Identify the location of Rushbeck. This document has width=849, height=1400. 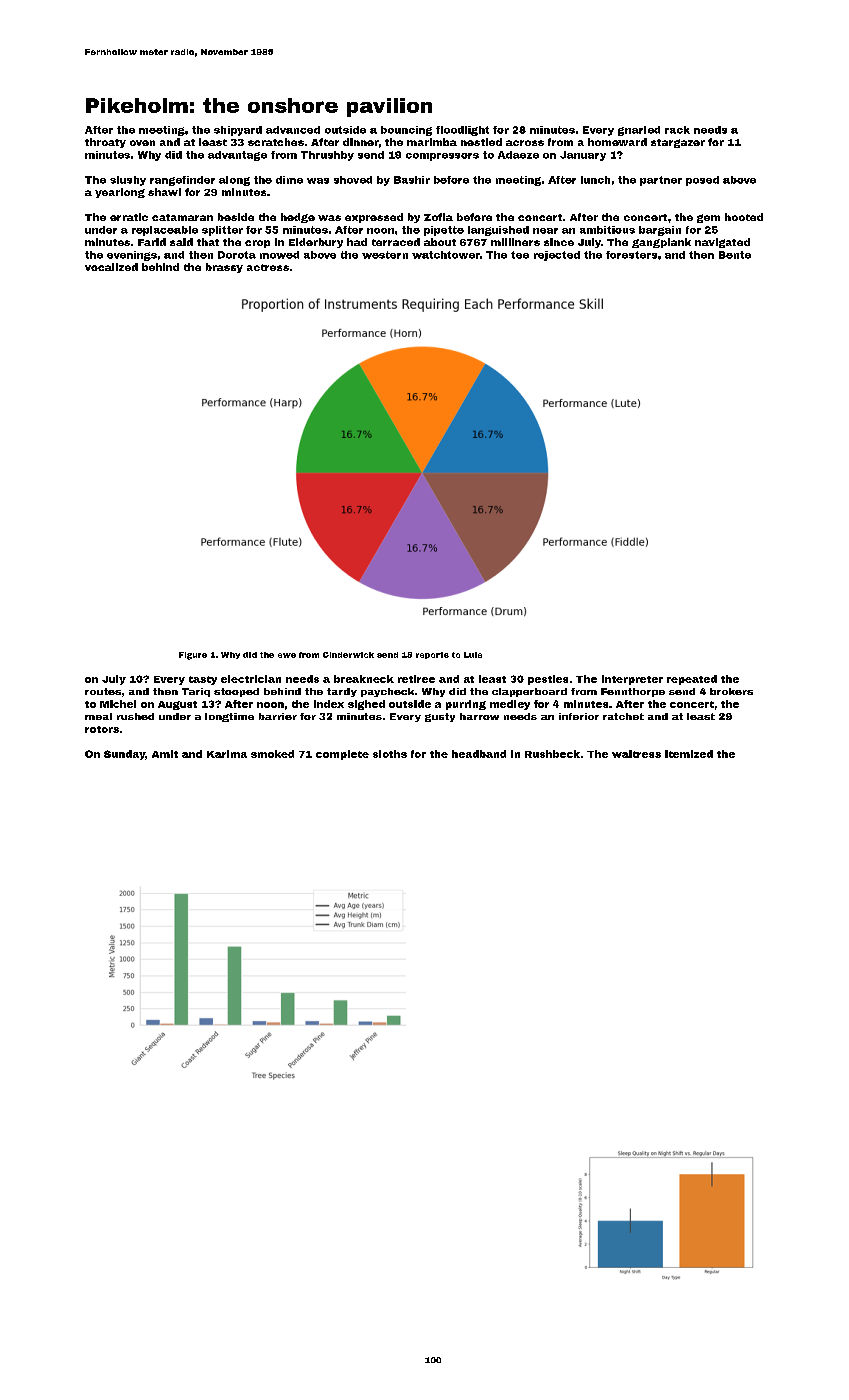
(552, 754).
